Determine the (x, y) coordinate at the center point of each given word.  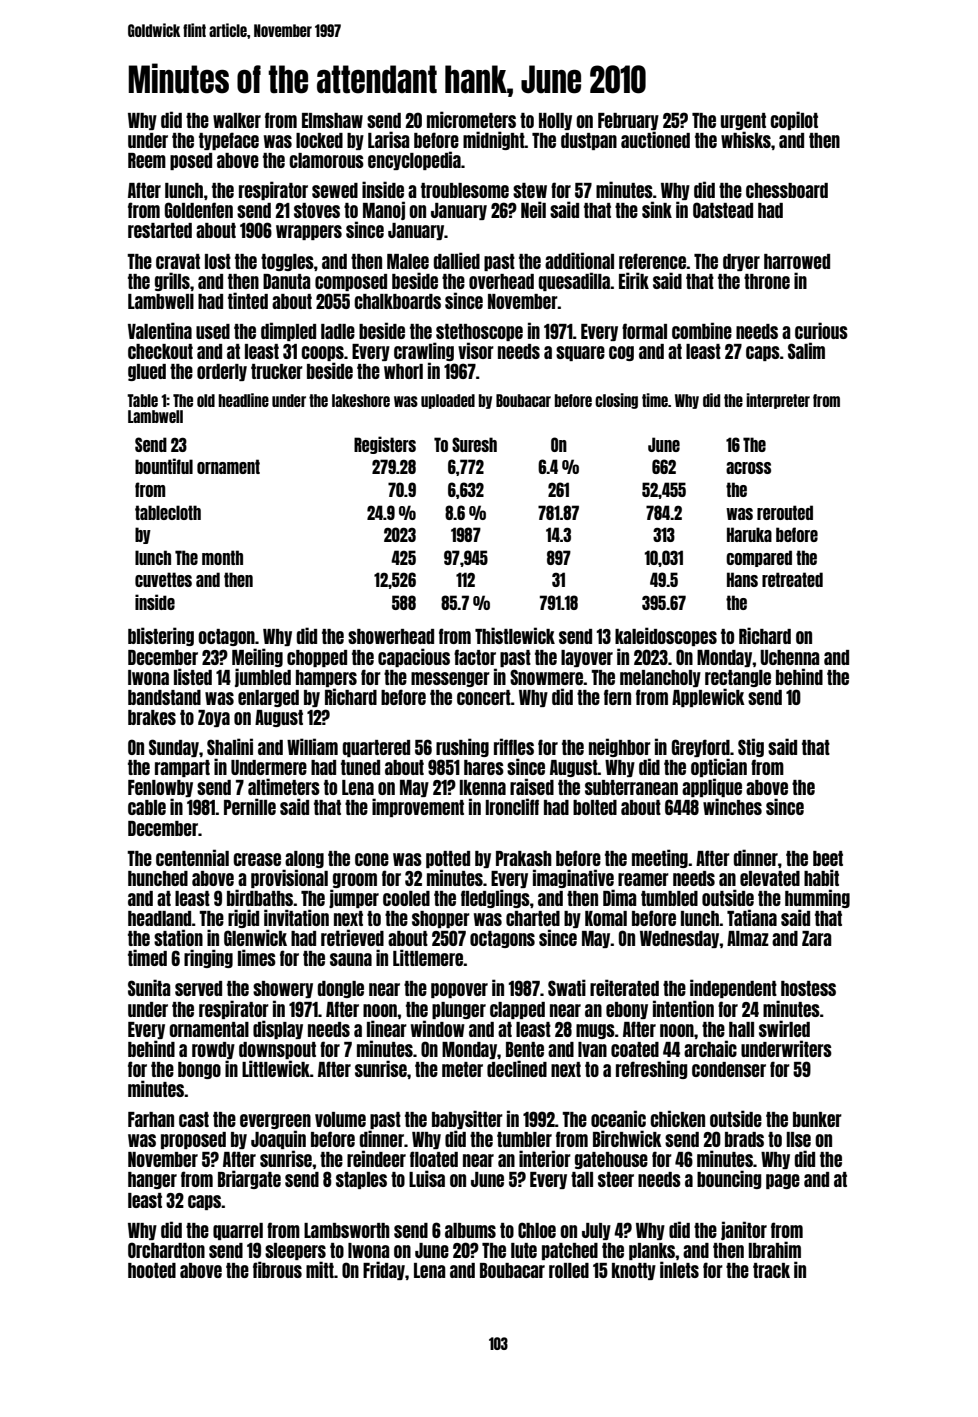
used (213, 331)
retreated (792, 579)
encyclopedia (414, 160)
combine (702, 330)
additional (579, 260)
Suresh (474, 444)
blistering (161, 636)
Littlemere (428, 957)
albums (470, 1230)
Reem (147, 160)
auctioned (655, 139)
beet (828, 858)
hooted (152, 1270)
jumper (354, 898)
